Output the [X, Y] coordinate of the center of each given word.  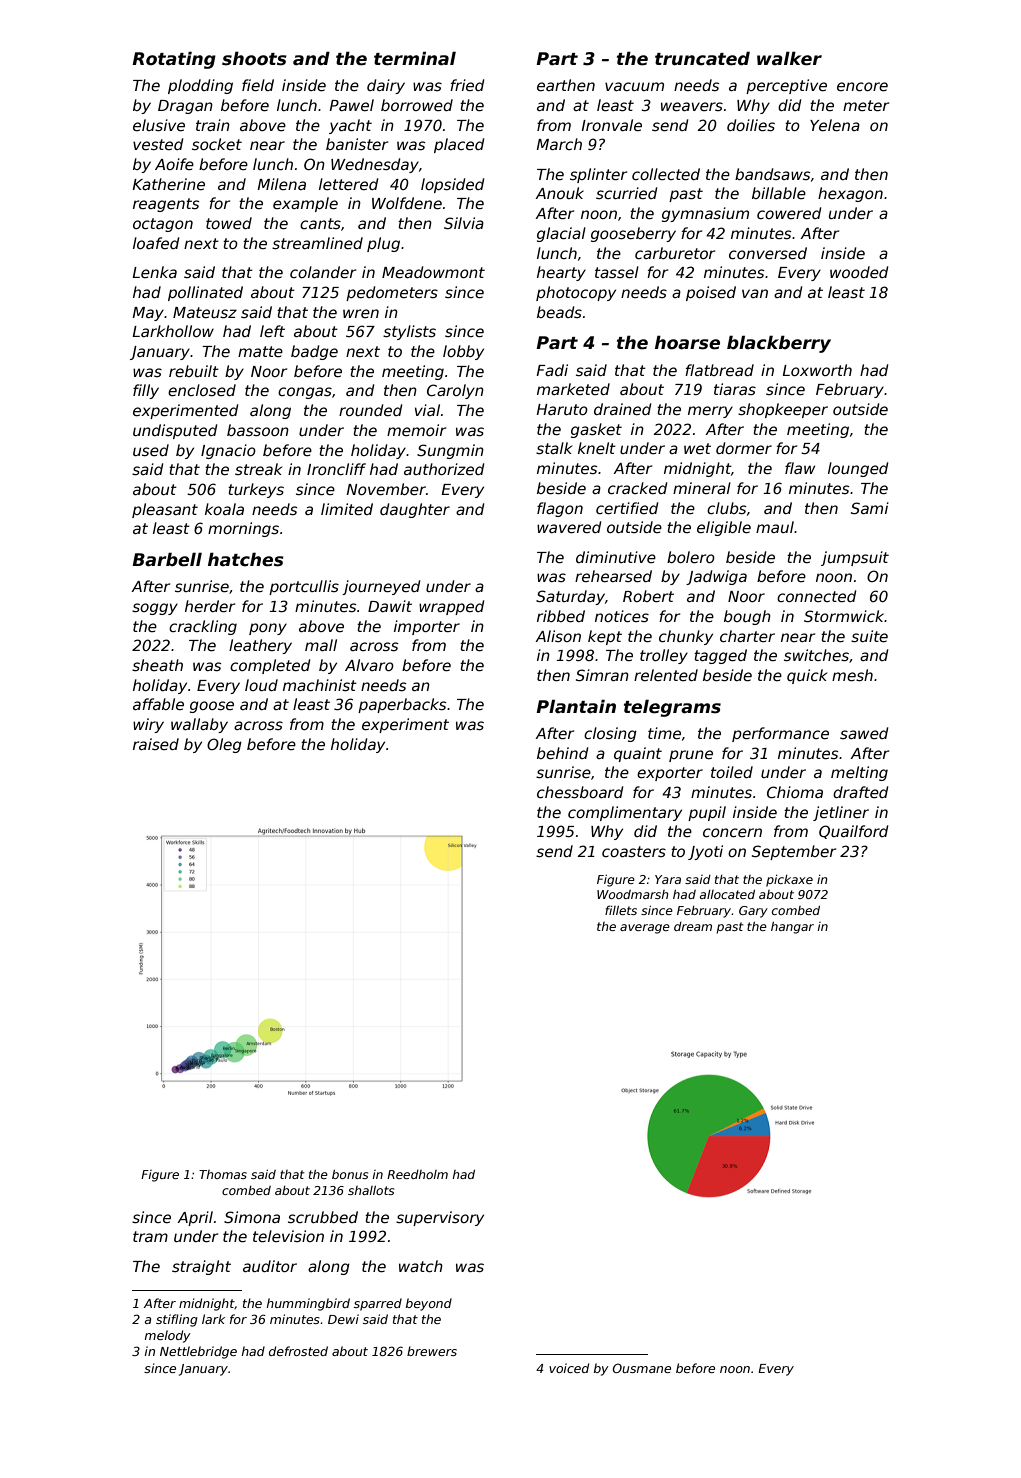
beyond [429, 1304]
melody [168, 1336]
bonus [350, 1174]
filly [146, 391]
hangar [792, 928]
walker [789, 59]
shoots [254, 59]
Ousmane [641, 1368]
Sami [870, 508]
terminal [415, 58]
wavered [569, 527]
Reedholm [417, 1174]
